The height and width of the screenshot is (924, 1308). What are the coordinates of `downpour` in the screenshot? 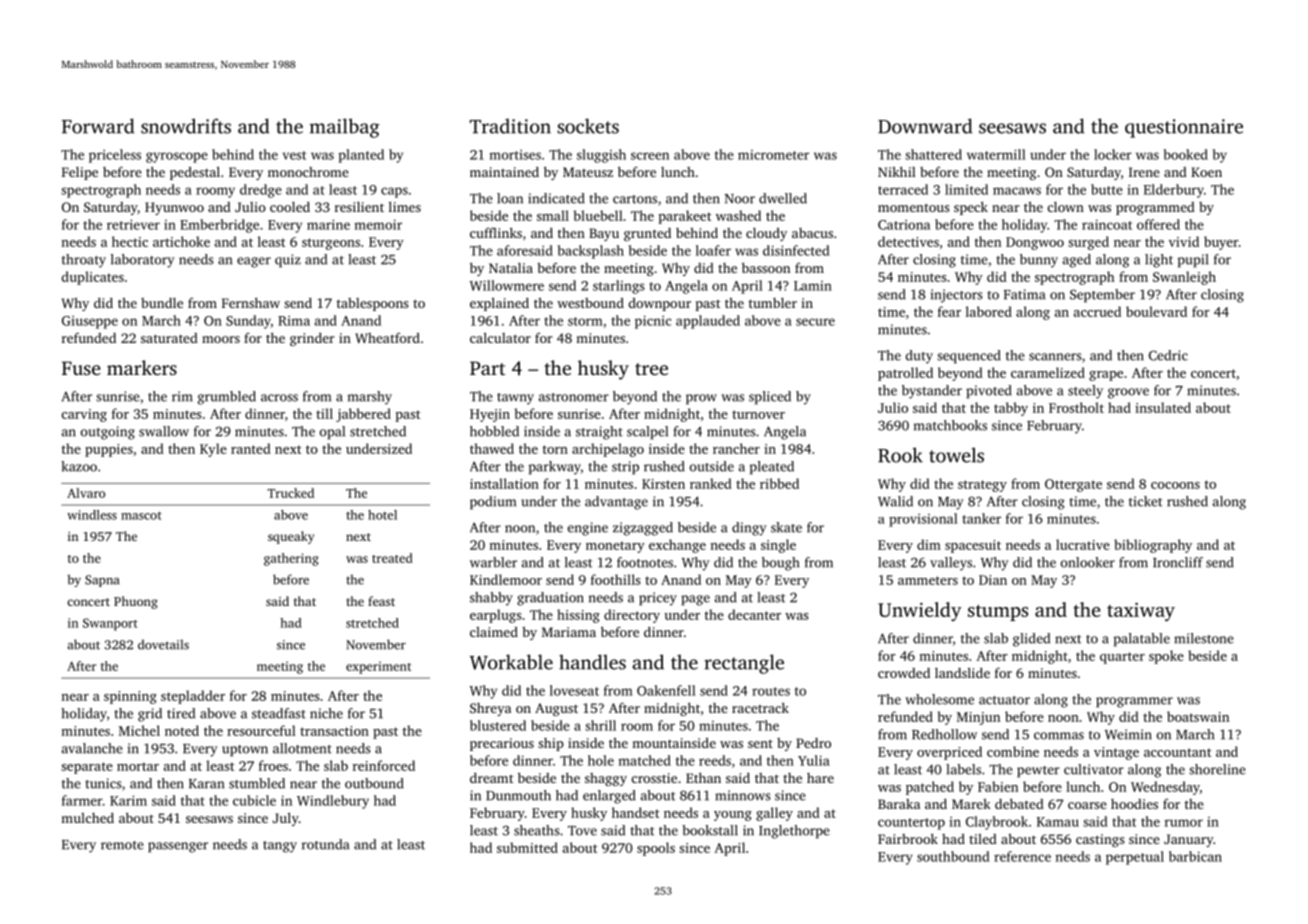 It's located at (660, 304).
